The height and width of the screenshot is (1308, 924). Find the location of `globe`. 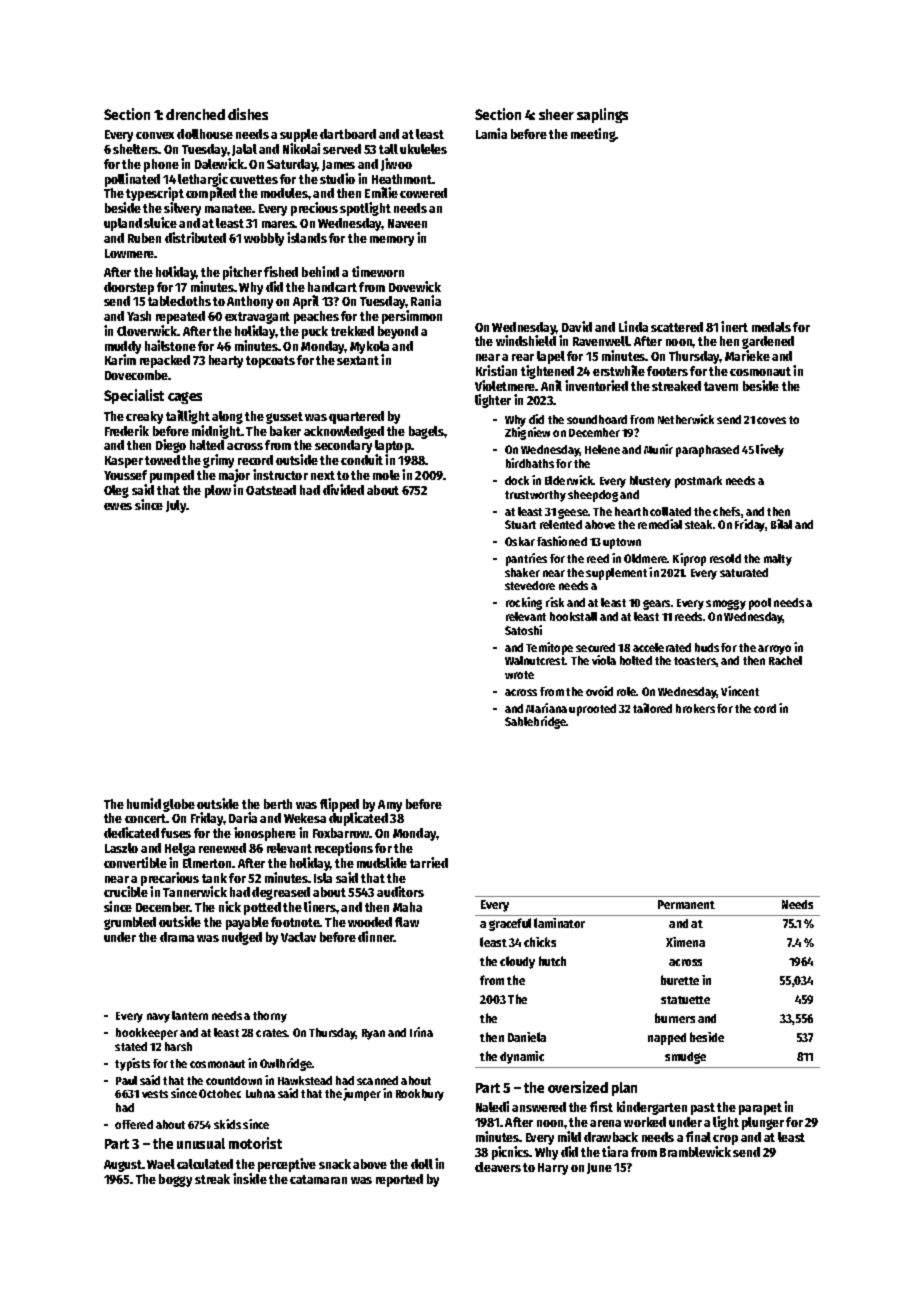

globe is located at coordinates (179, 805).
